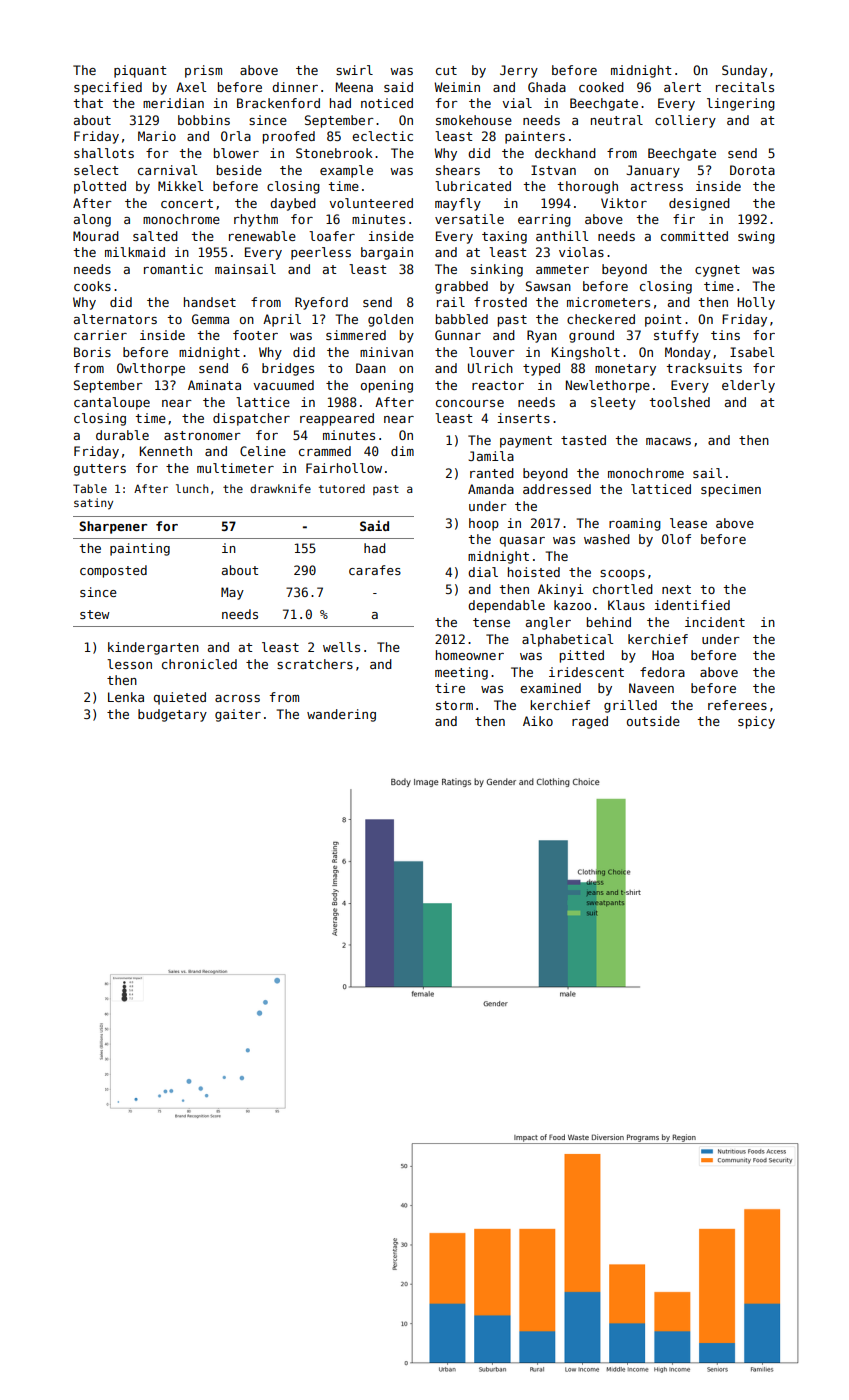  What do you see at coordinates (96, 236) in the screenshot?
I see `Mourad` at bounding box center [96, 236].
